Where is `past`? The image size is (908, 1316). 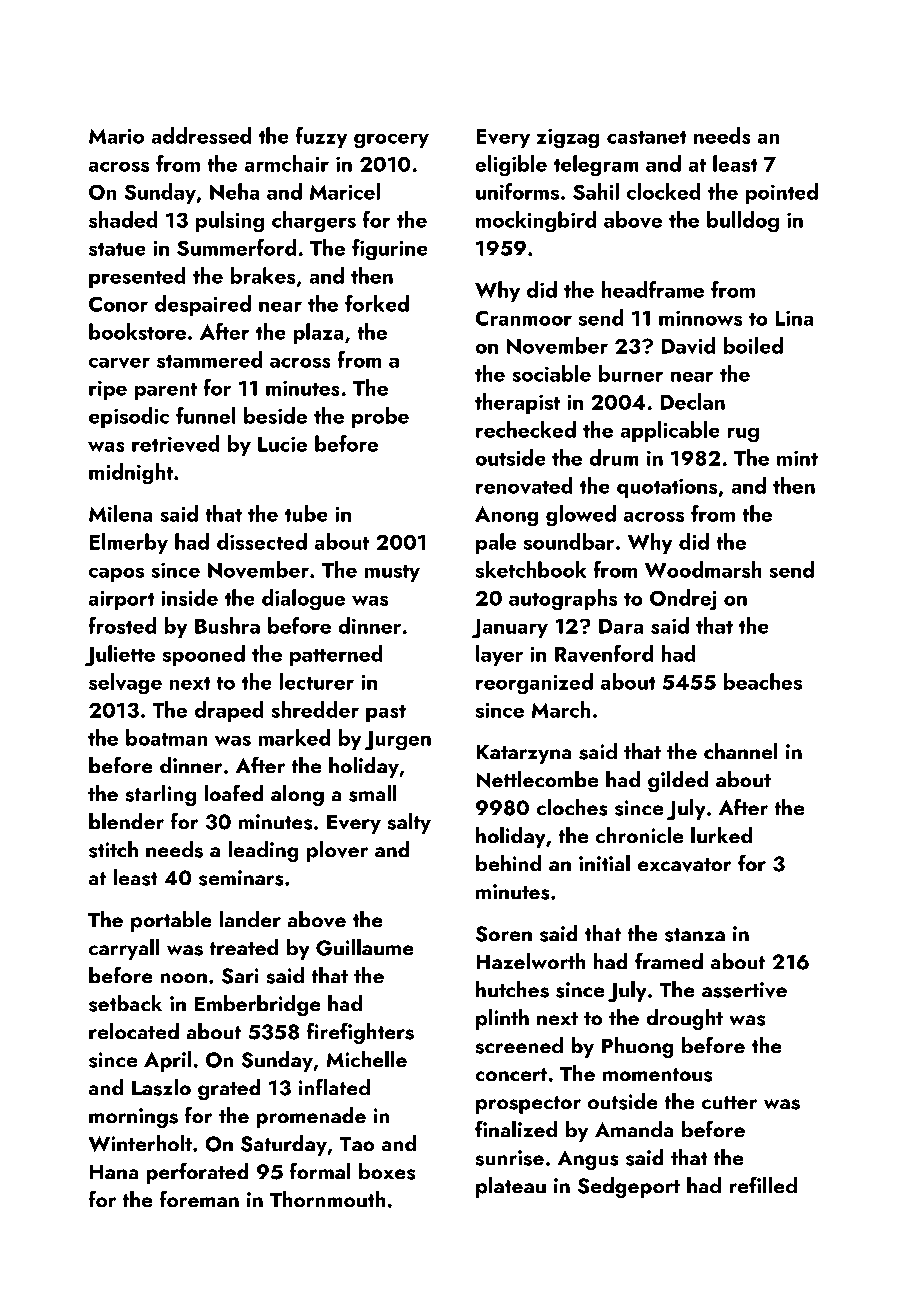 past is located at coordinates (386, 713).
